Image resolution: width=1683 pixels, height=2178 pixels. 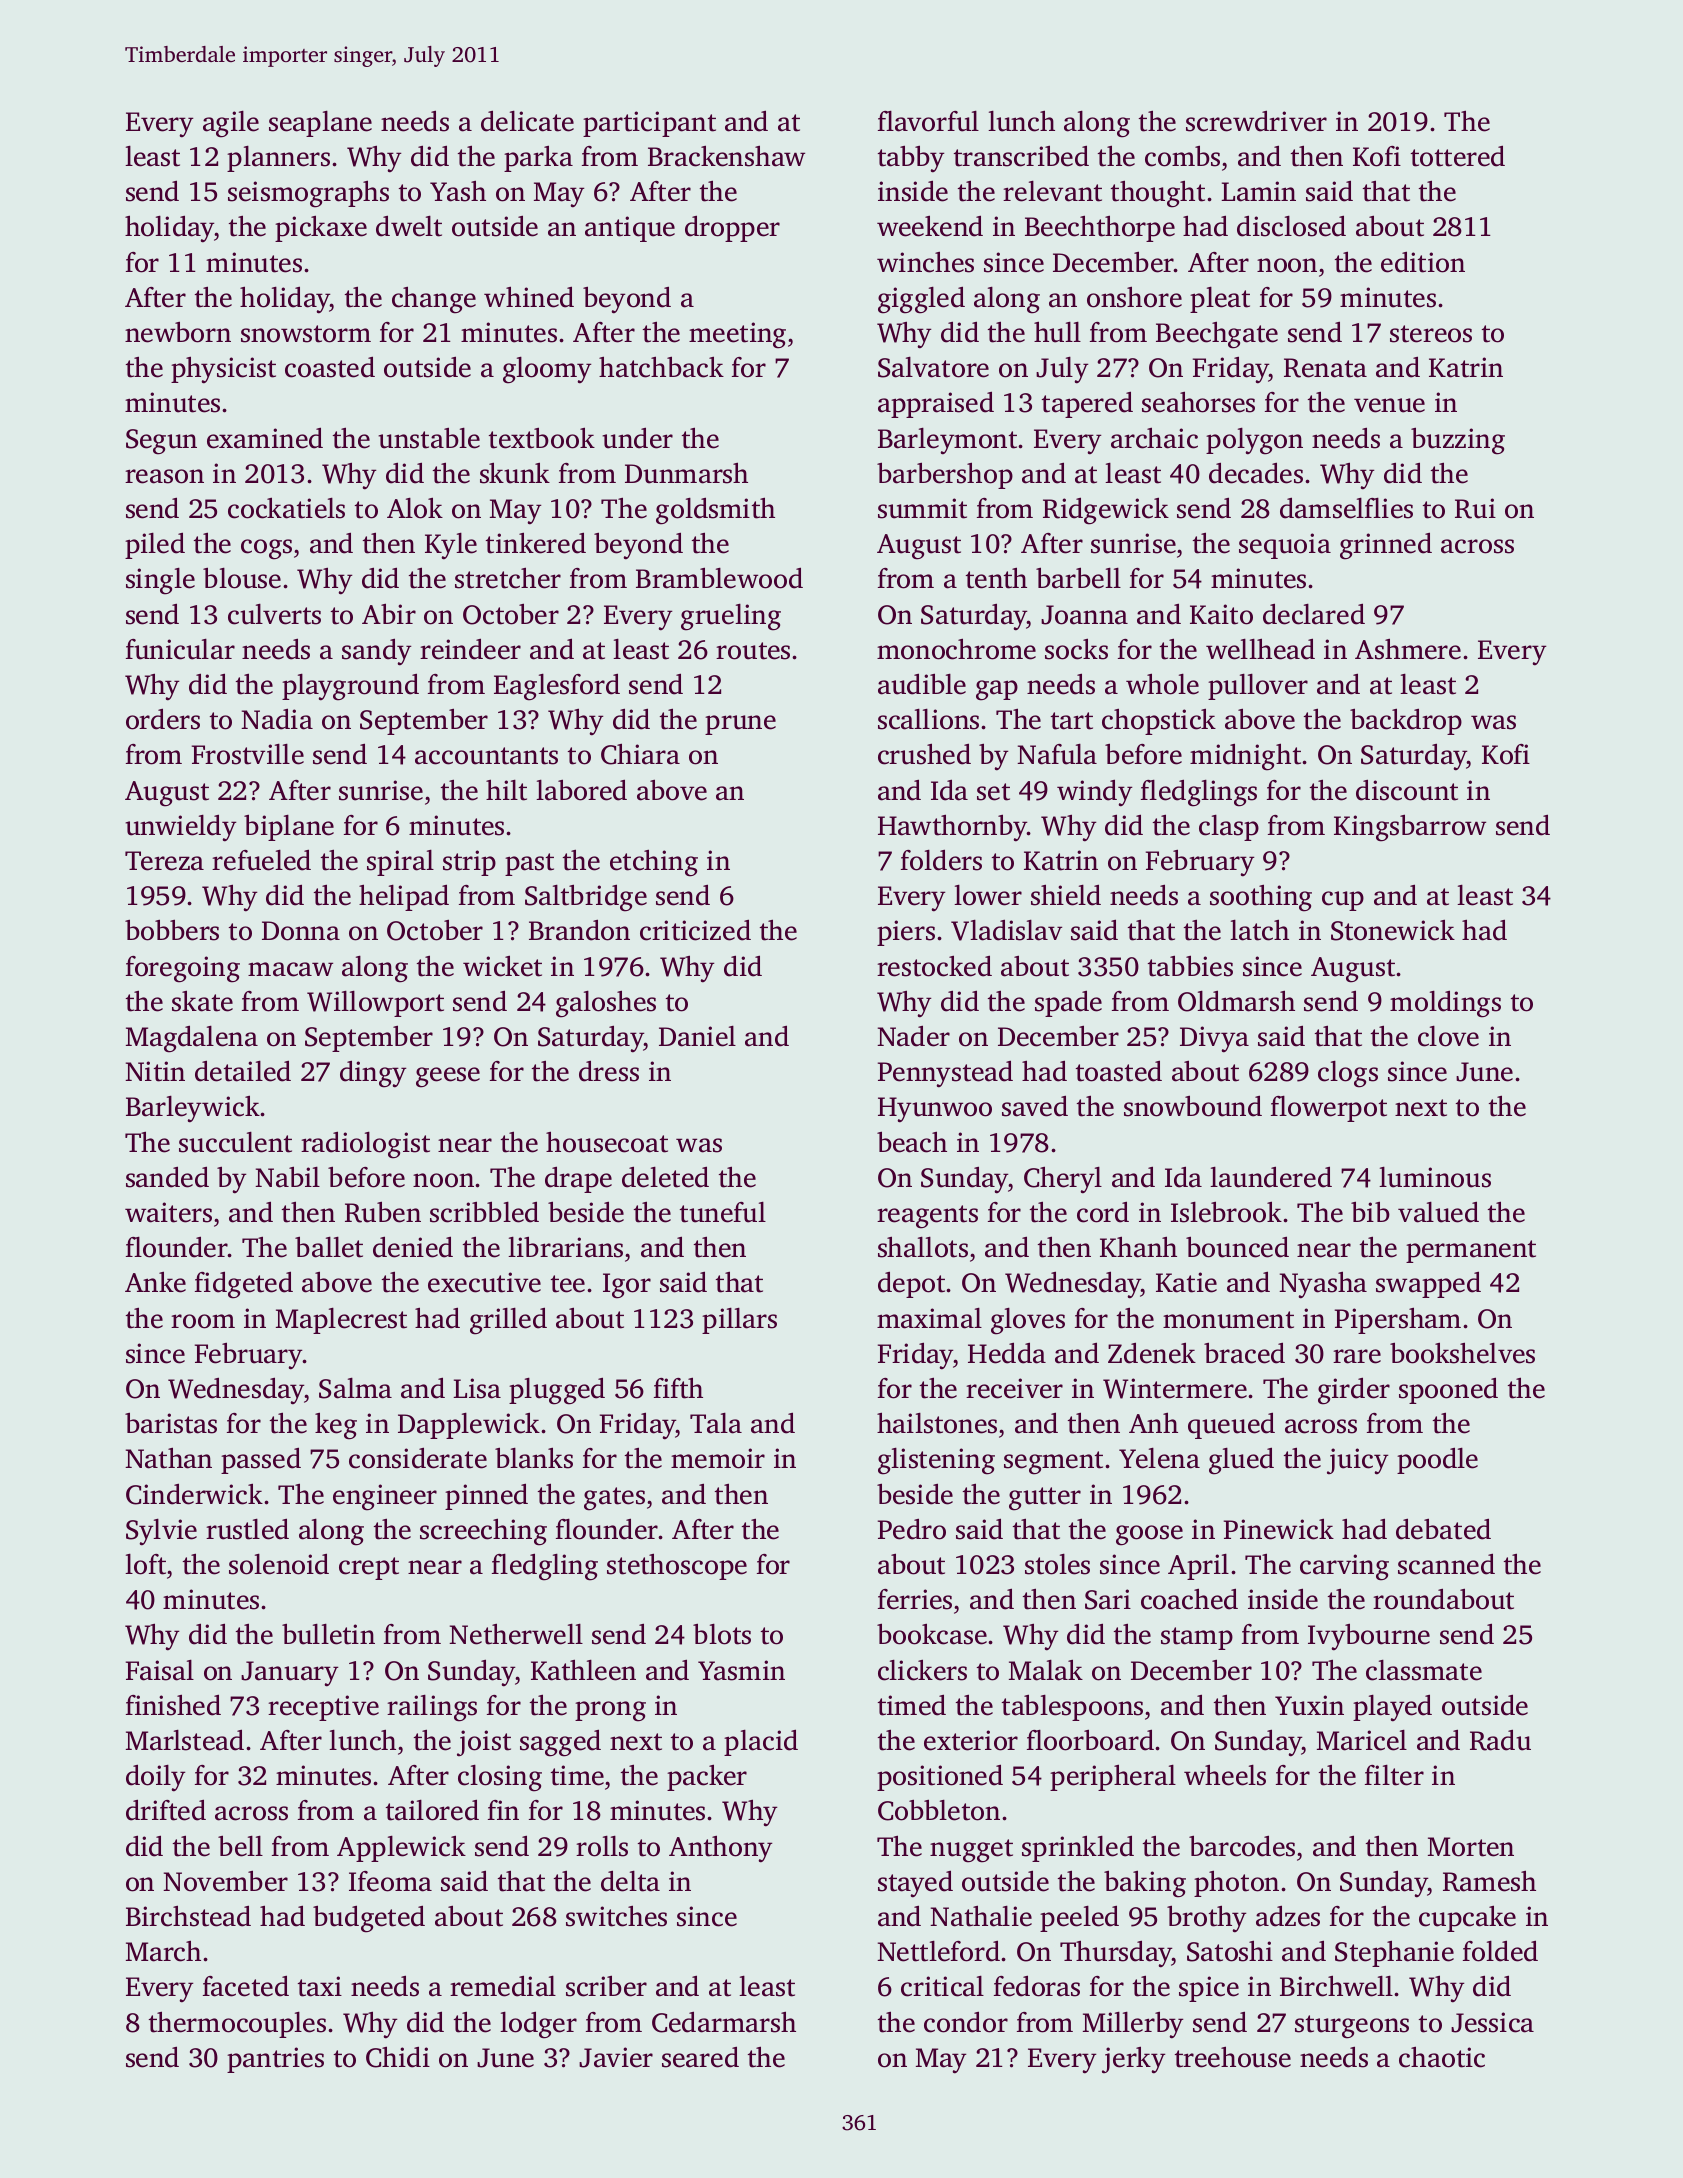 What do you see at coordinates (1354, 1391) in the screenshot?
I see `girder` at bounding box center [1354, 1391].
